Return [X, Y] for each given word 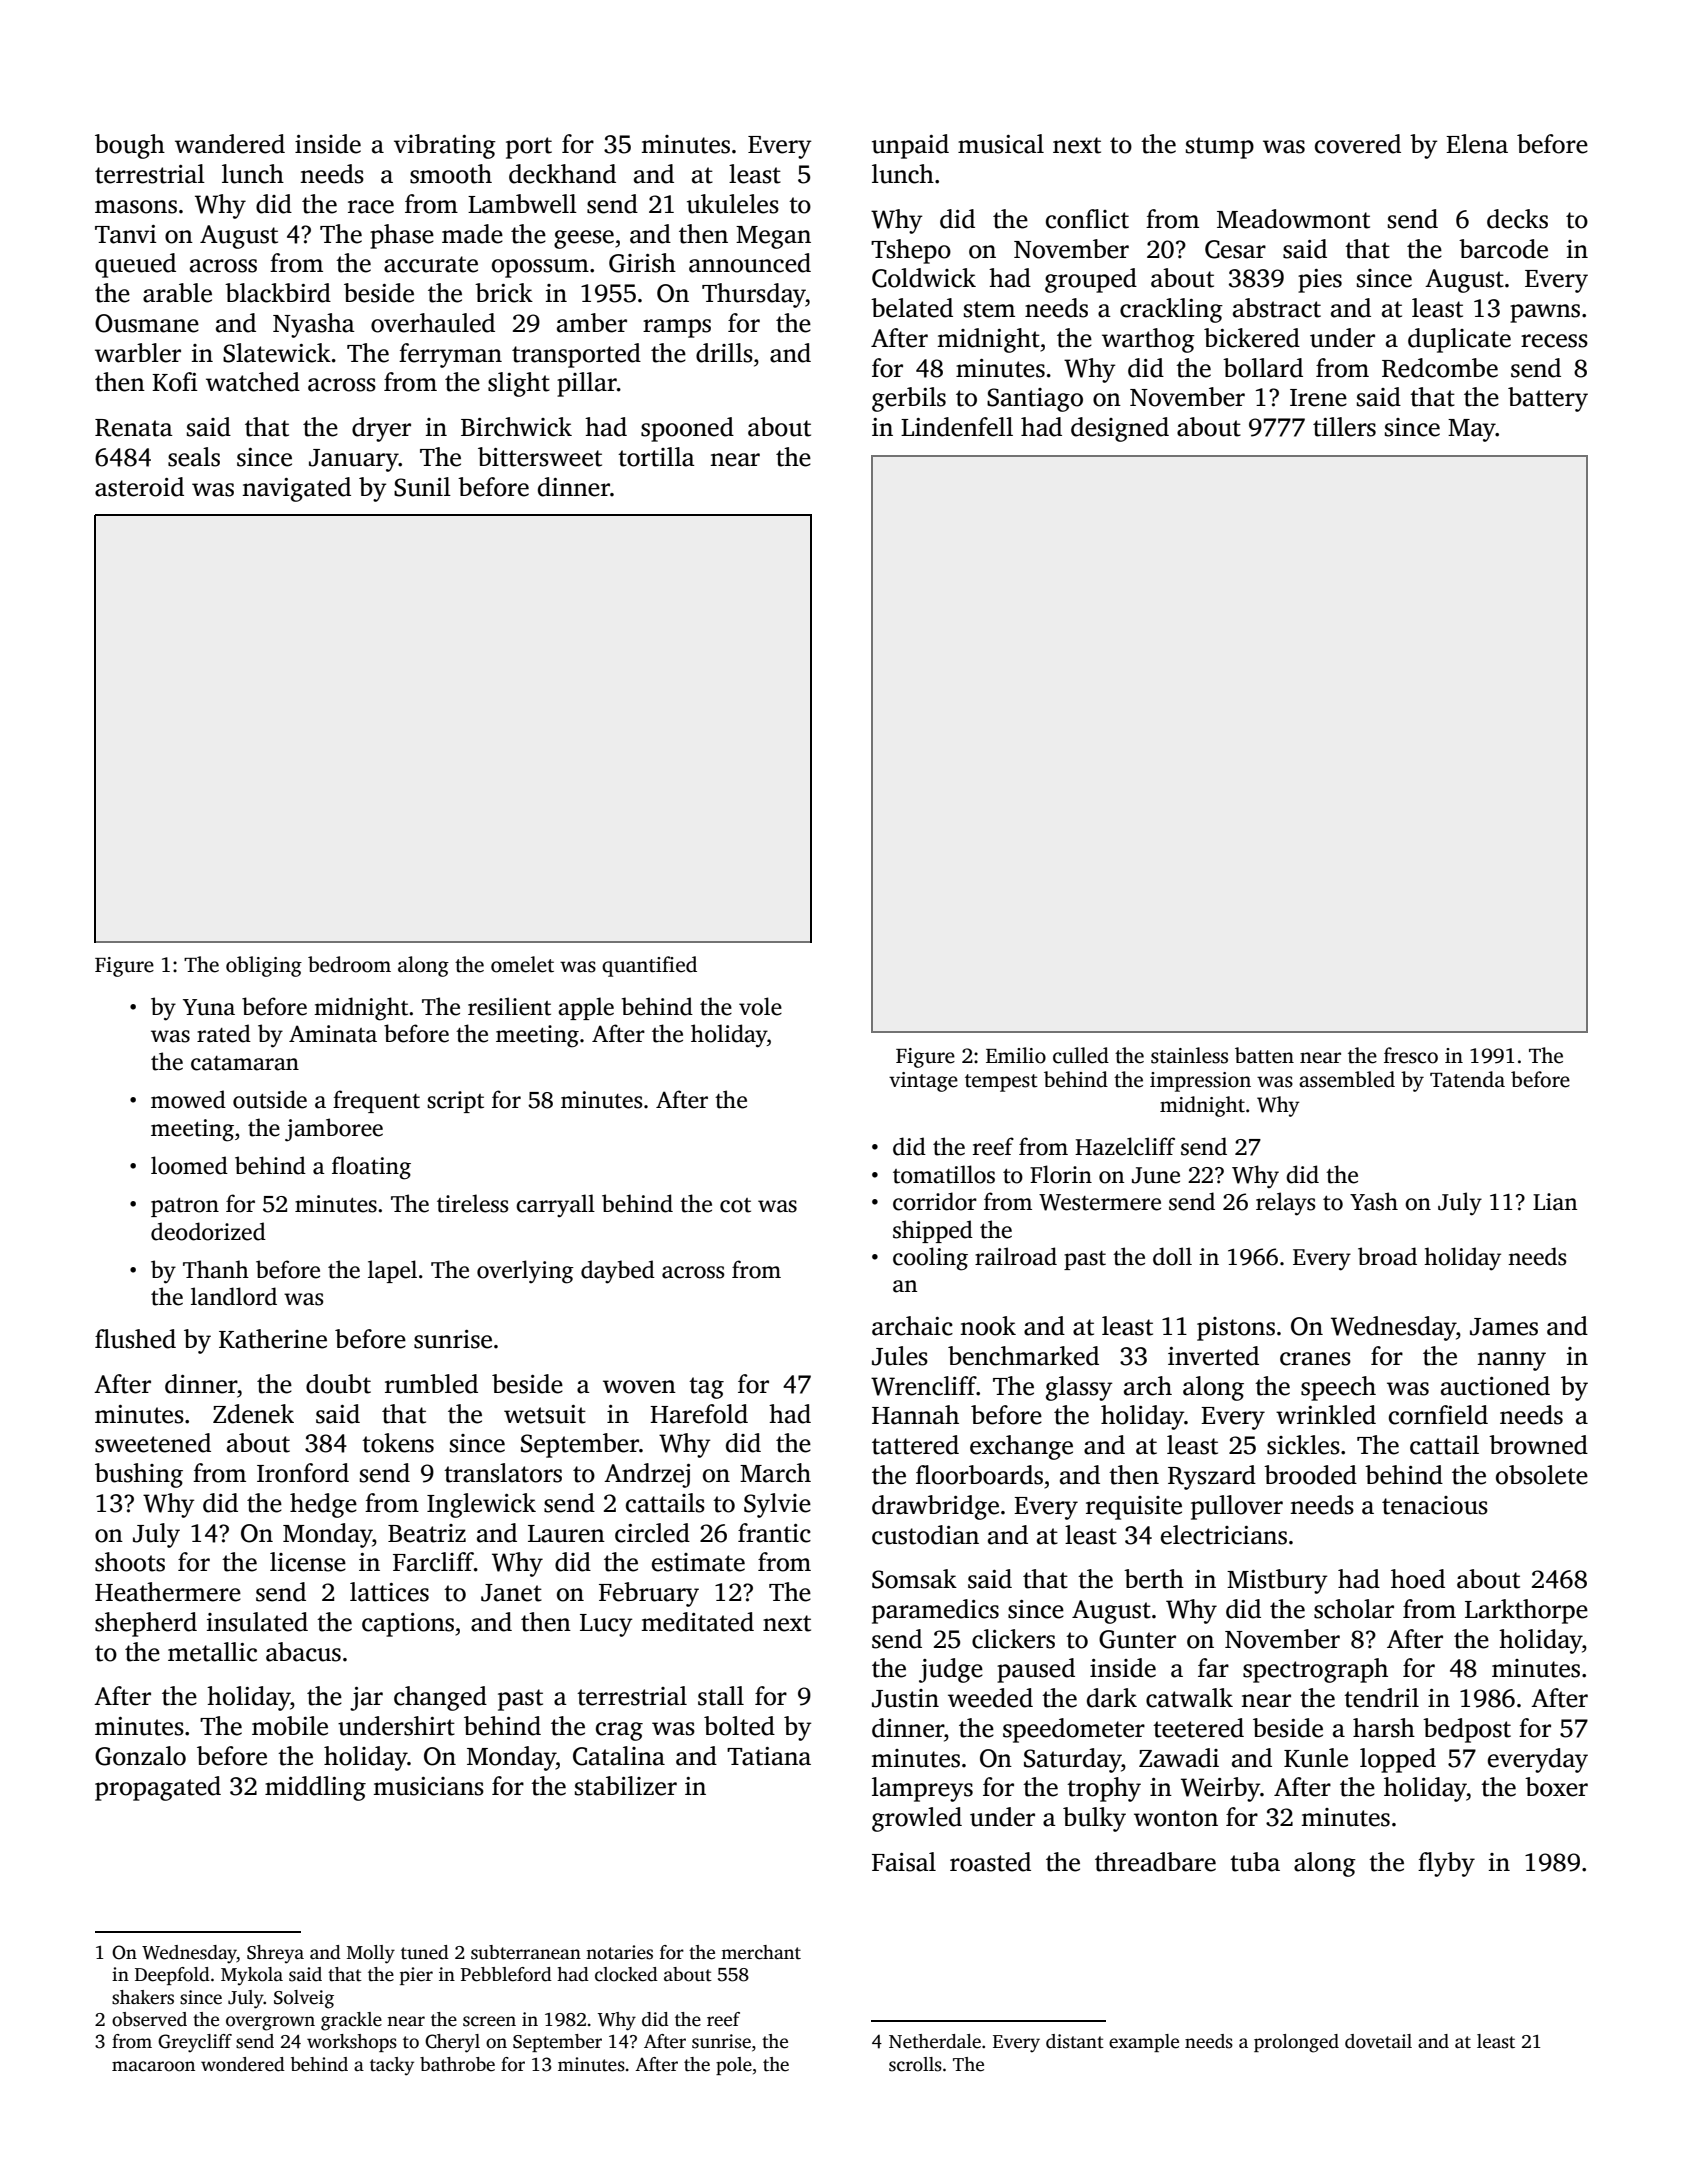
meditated [697, 1622]
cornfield [1438, 1415]
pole [734, 2066]
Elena [1477, 144]
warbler [138, 353]
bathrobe [457, 2064]
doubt [338, 1384]
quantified [649, 966]
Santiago [1035, 400]
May [1472, 430]
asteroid [139, 487]
